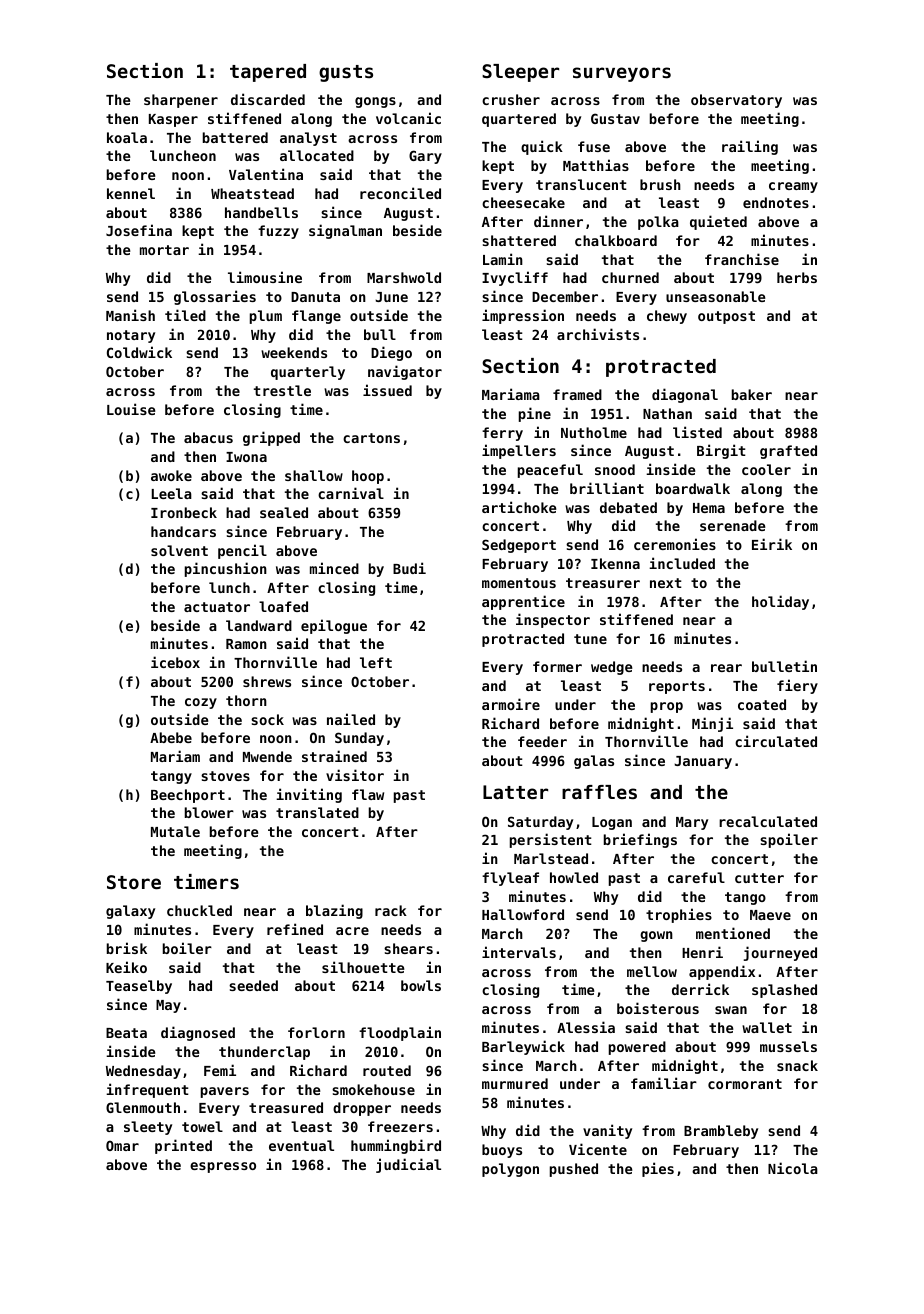 The image size is (924, 1314). What do you see at coordinates (615, 118) in the image?
I see `Gustav` at bounding box center [615, 118].
